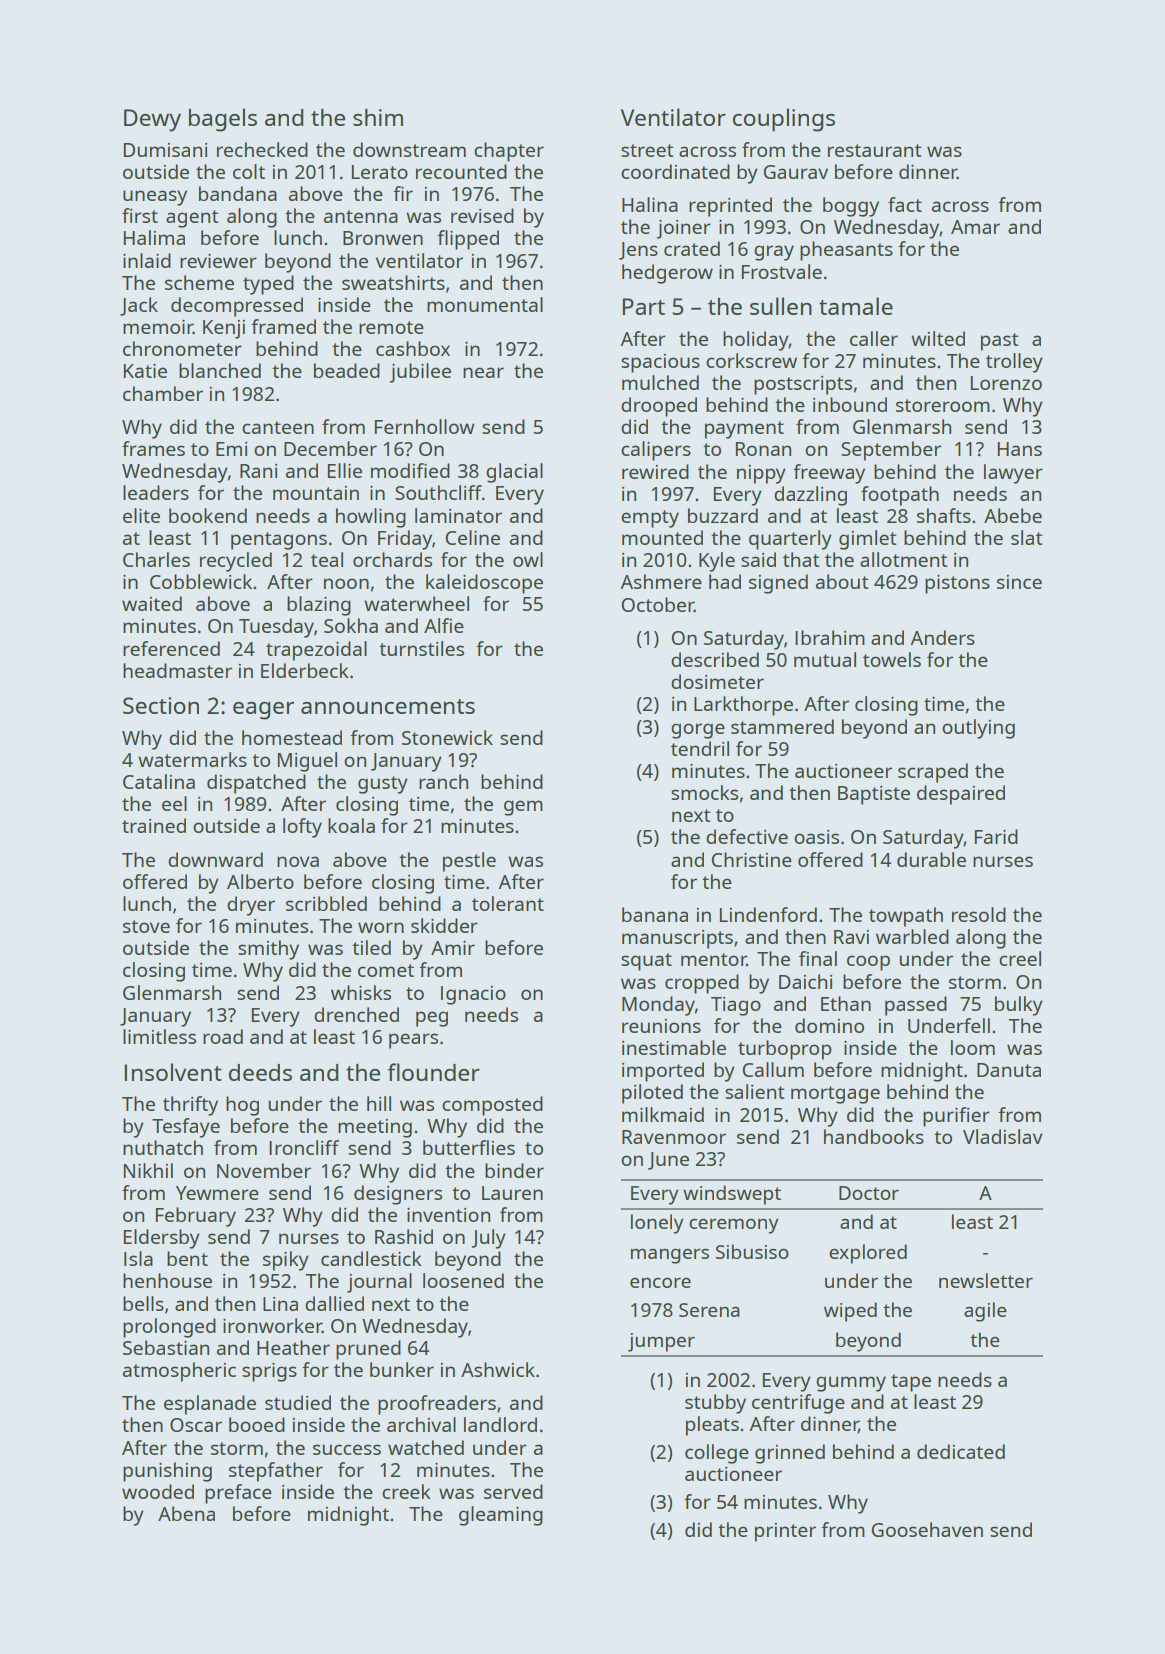  What do you see at coordinates (659, 407) in the screenshot?
I see `drooped` at bounding box center [659, 407].
